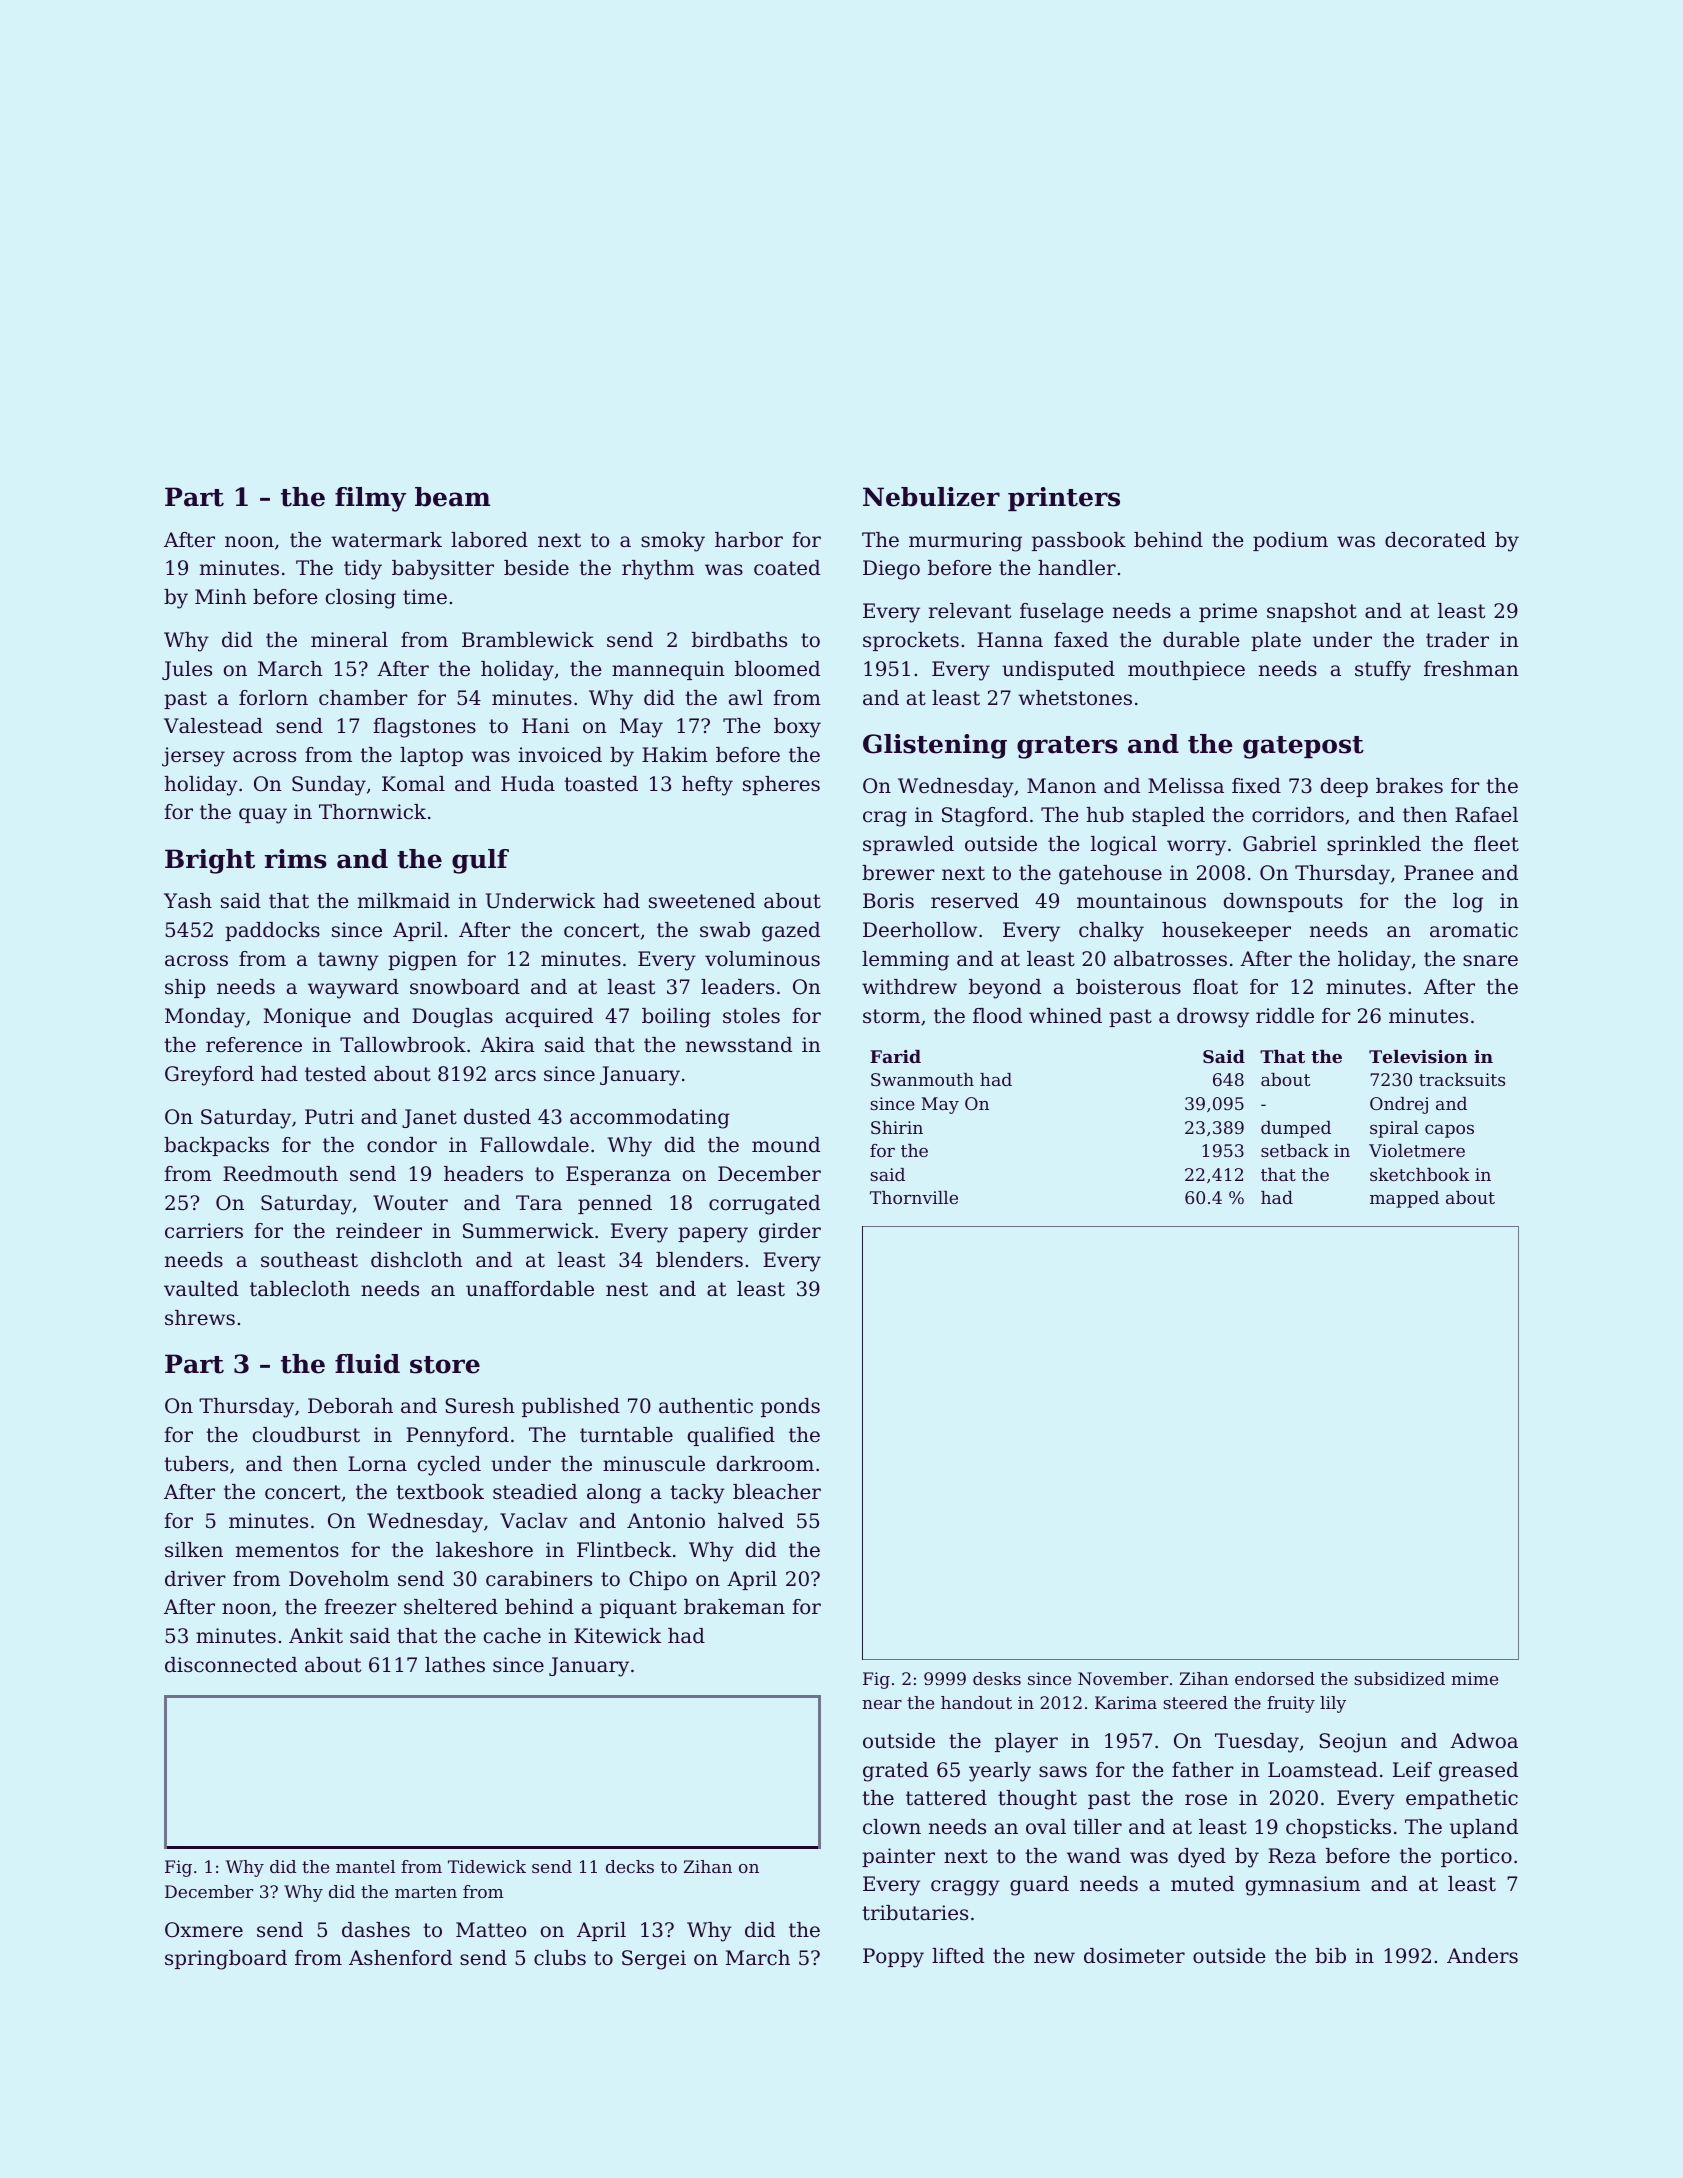 The width and height of the image is (1683, 2178). What do you see at coordinates (1275, 1678) in the image?
I see `endorsed` at bounding box center [1275, 1678].
